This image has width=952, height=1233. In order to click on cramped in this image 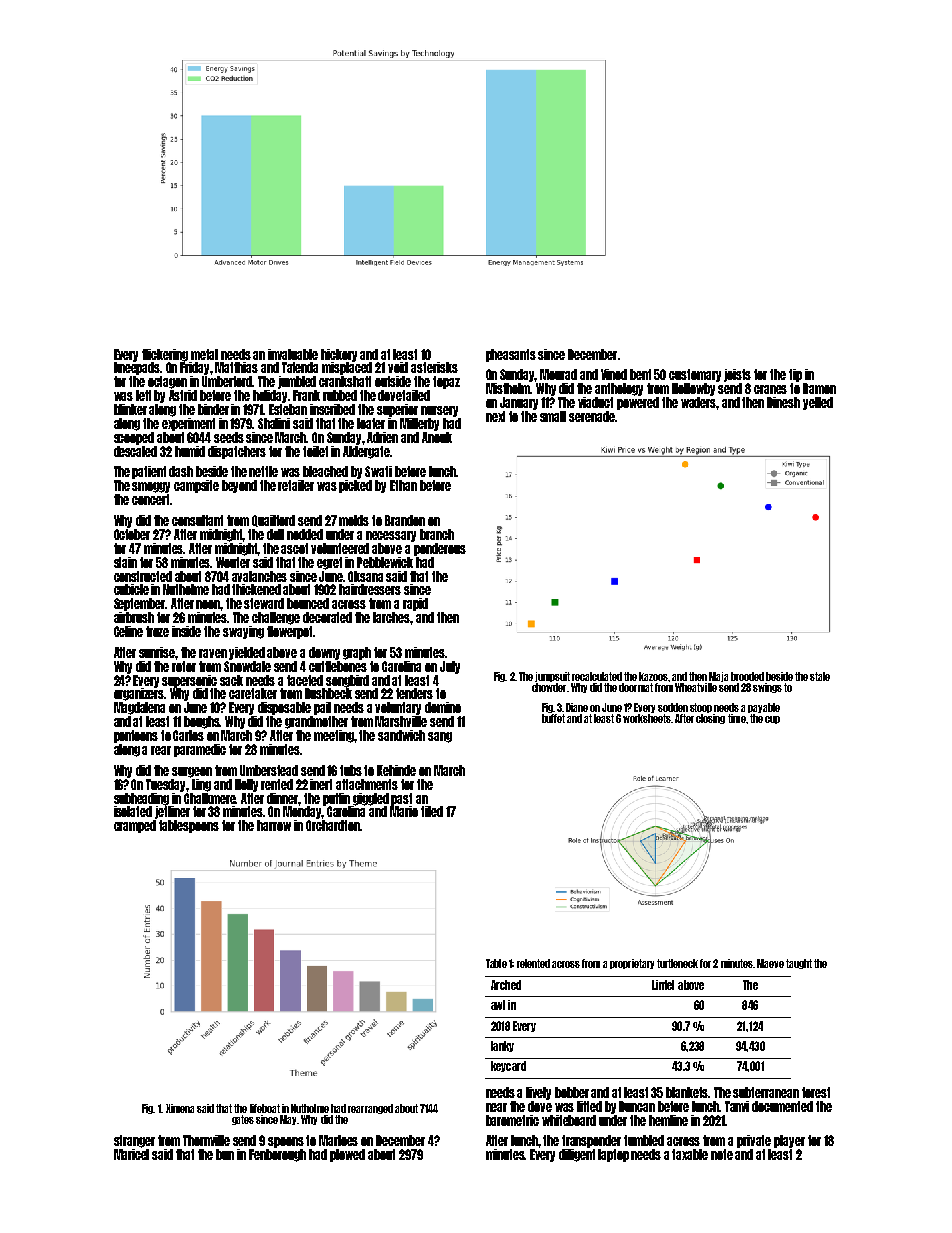, I will do `click(135, 826)`.
